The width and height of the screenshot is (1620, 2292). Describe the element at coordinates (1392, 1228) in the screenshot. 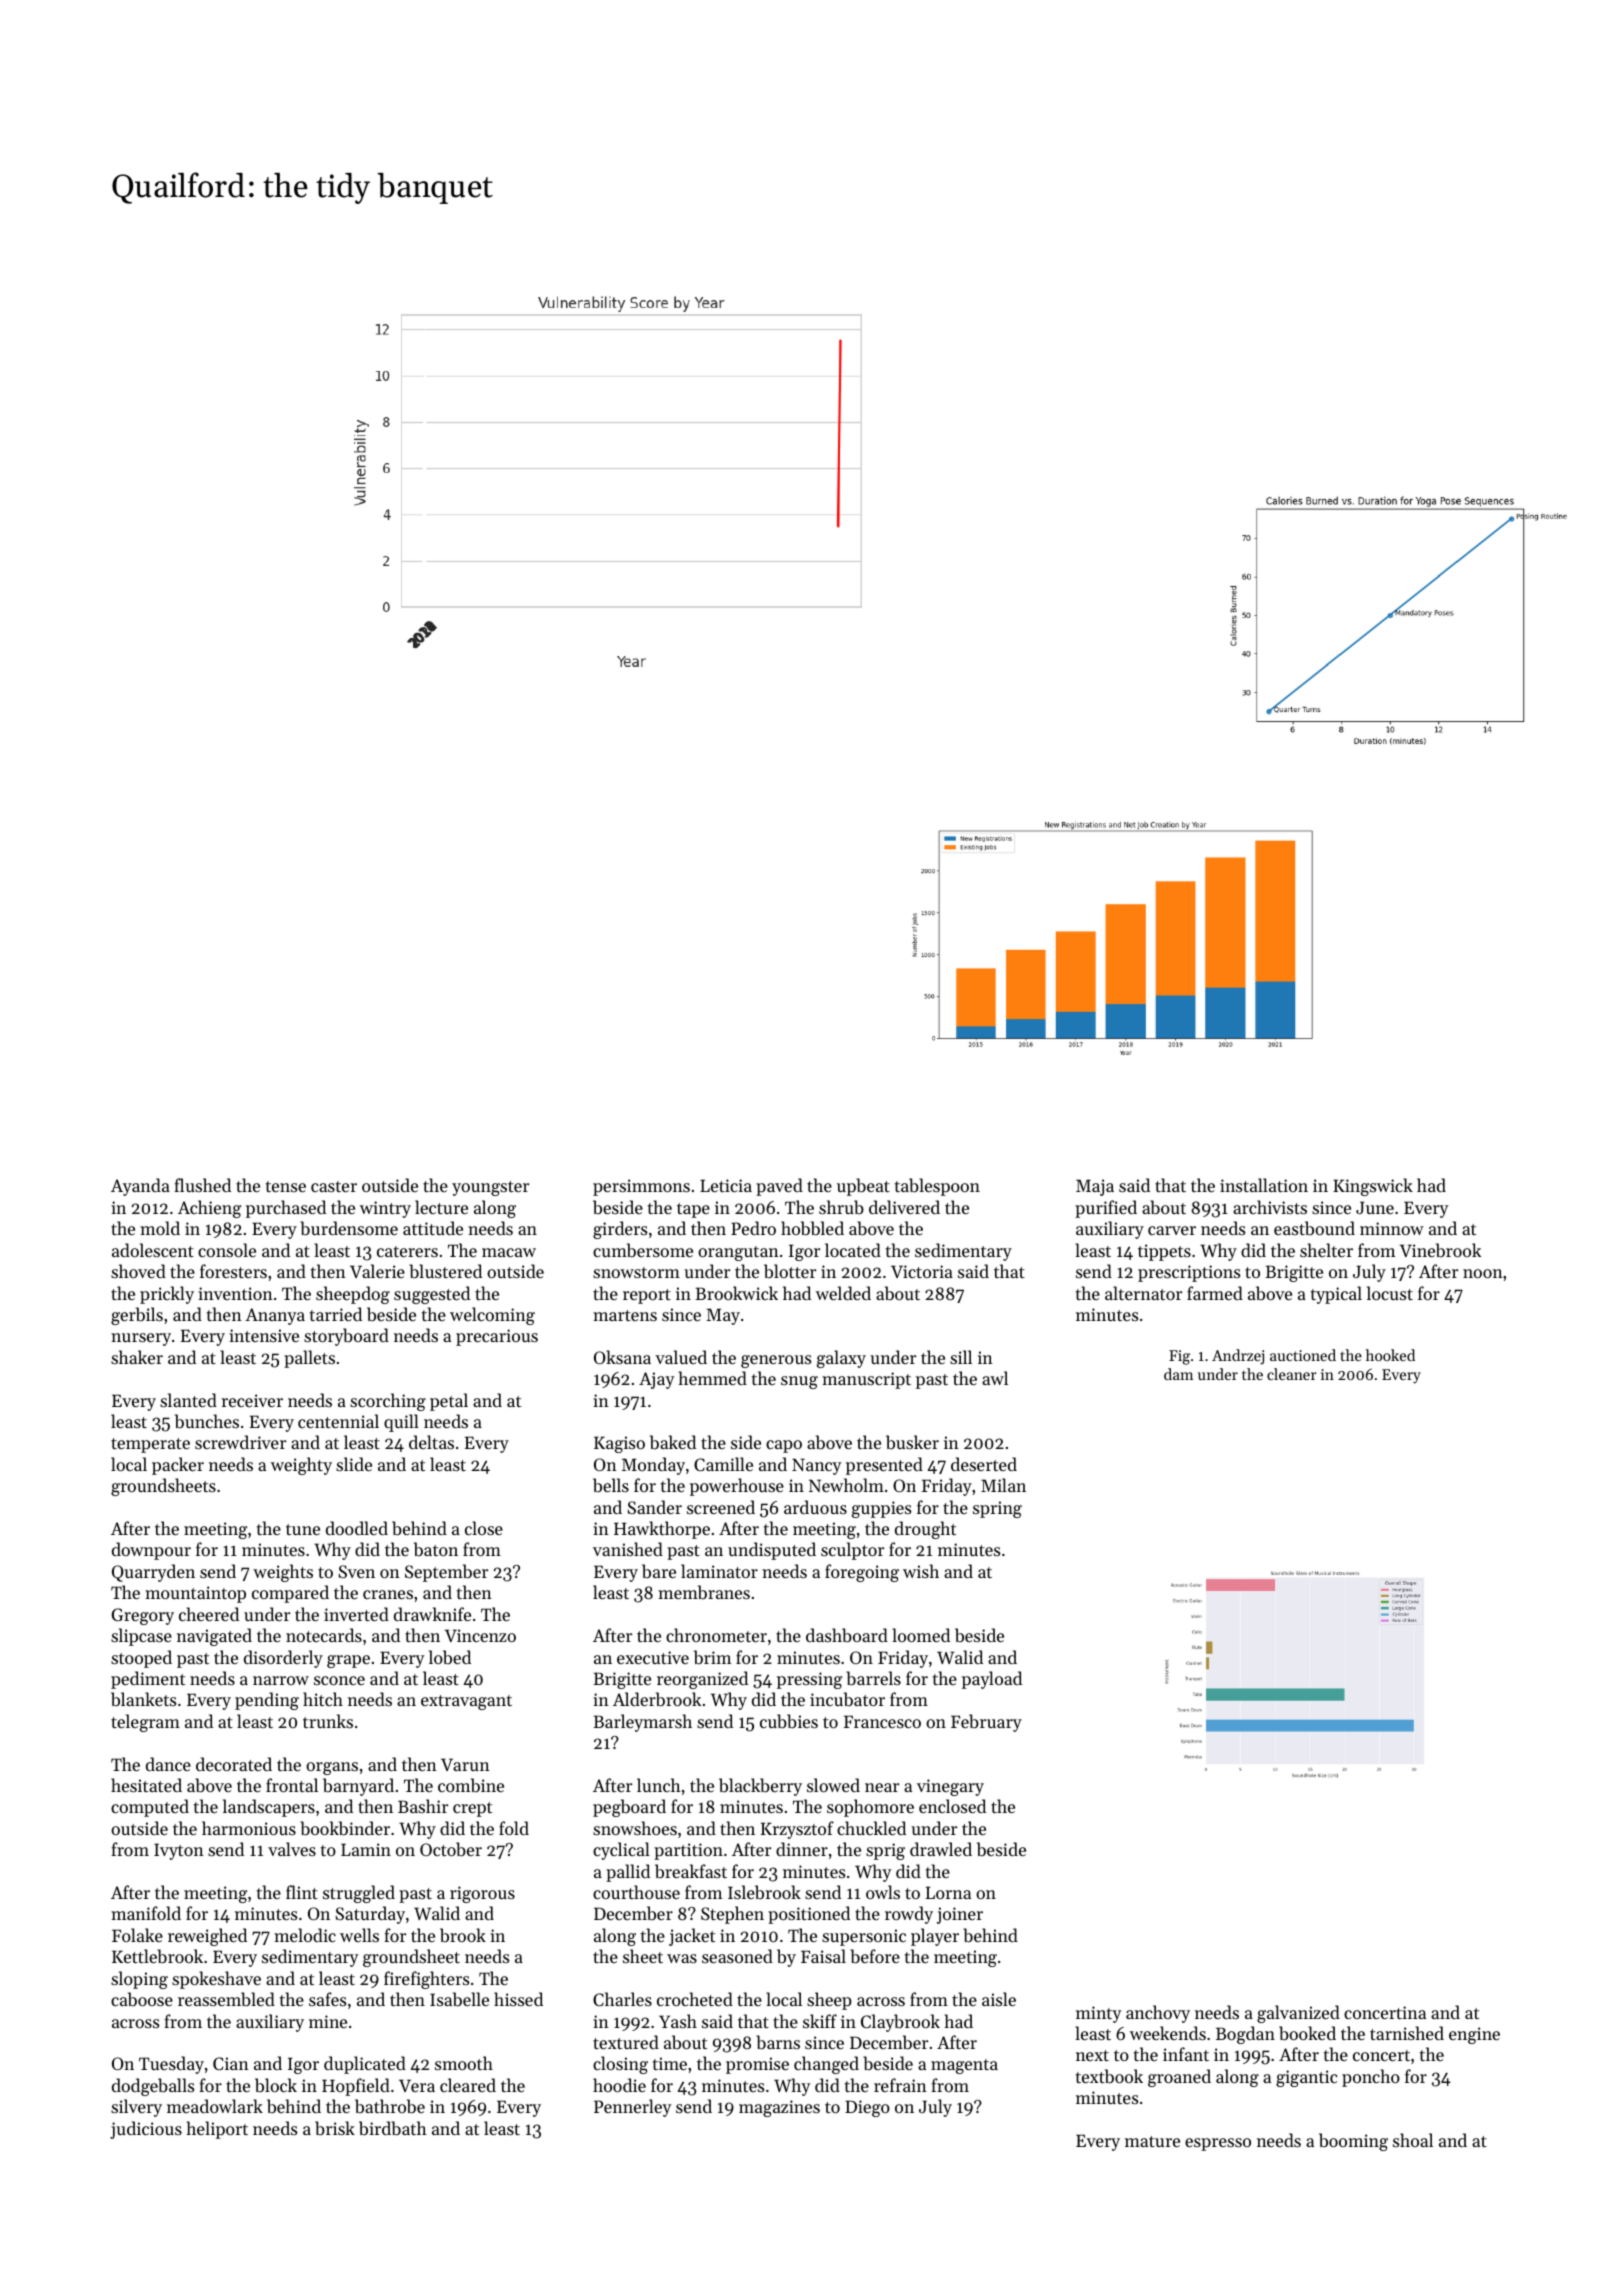

I see `minnow` at that location.
